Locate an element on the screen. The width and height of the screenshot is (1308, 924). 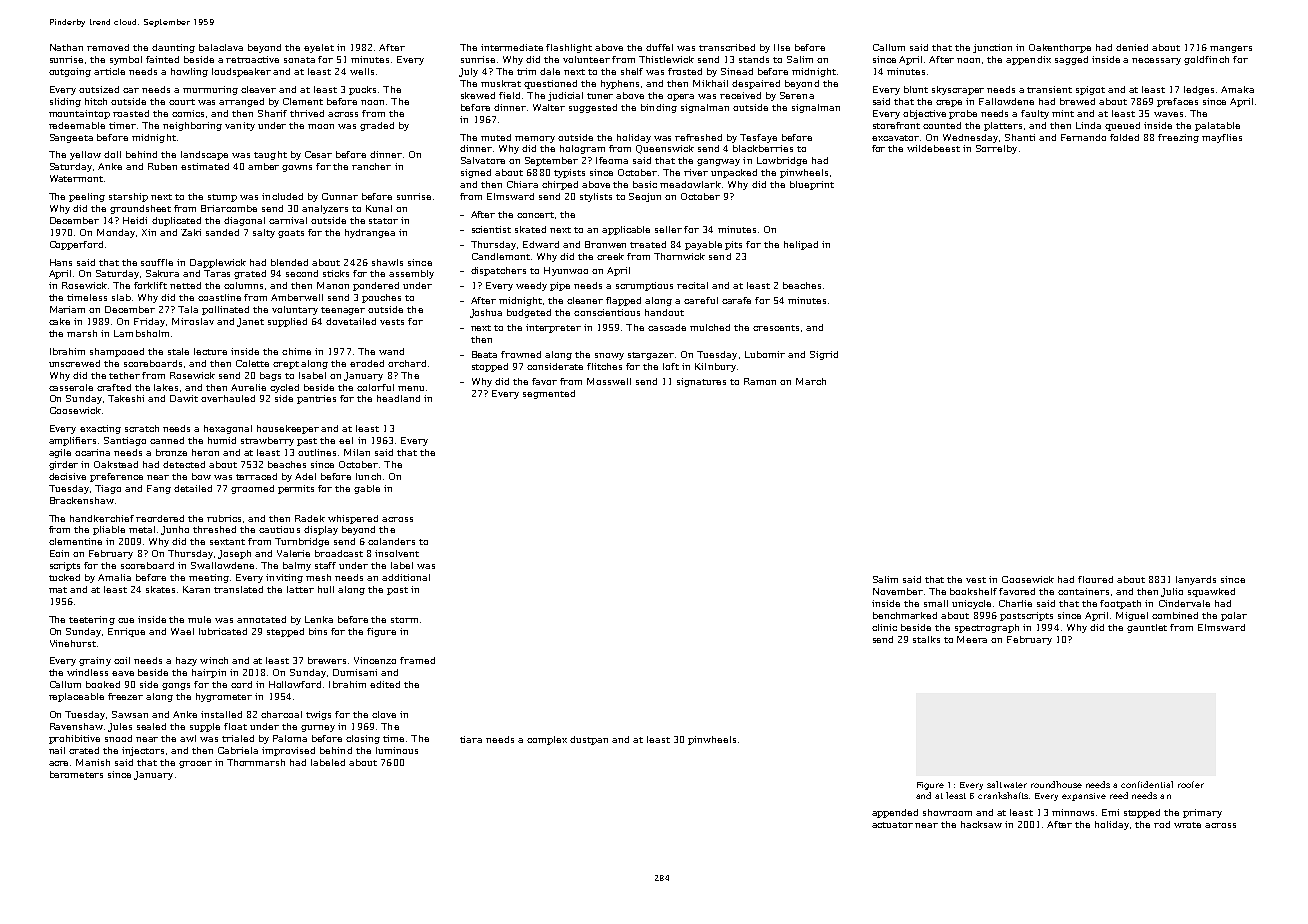
saltwater is located at coordinates (1007, 784).
